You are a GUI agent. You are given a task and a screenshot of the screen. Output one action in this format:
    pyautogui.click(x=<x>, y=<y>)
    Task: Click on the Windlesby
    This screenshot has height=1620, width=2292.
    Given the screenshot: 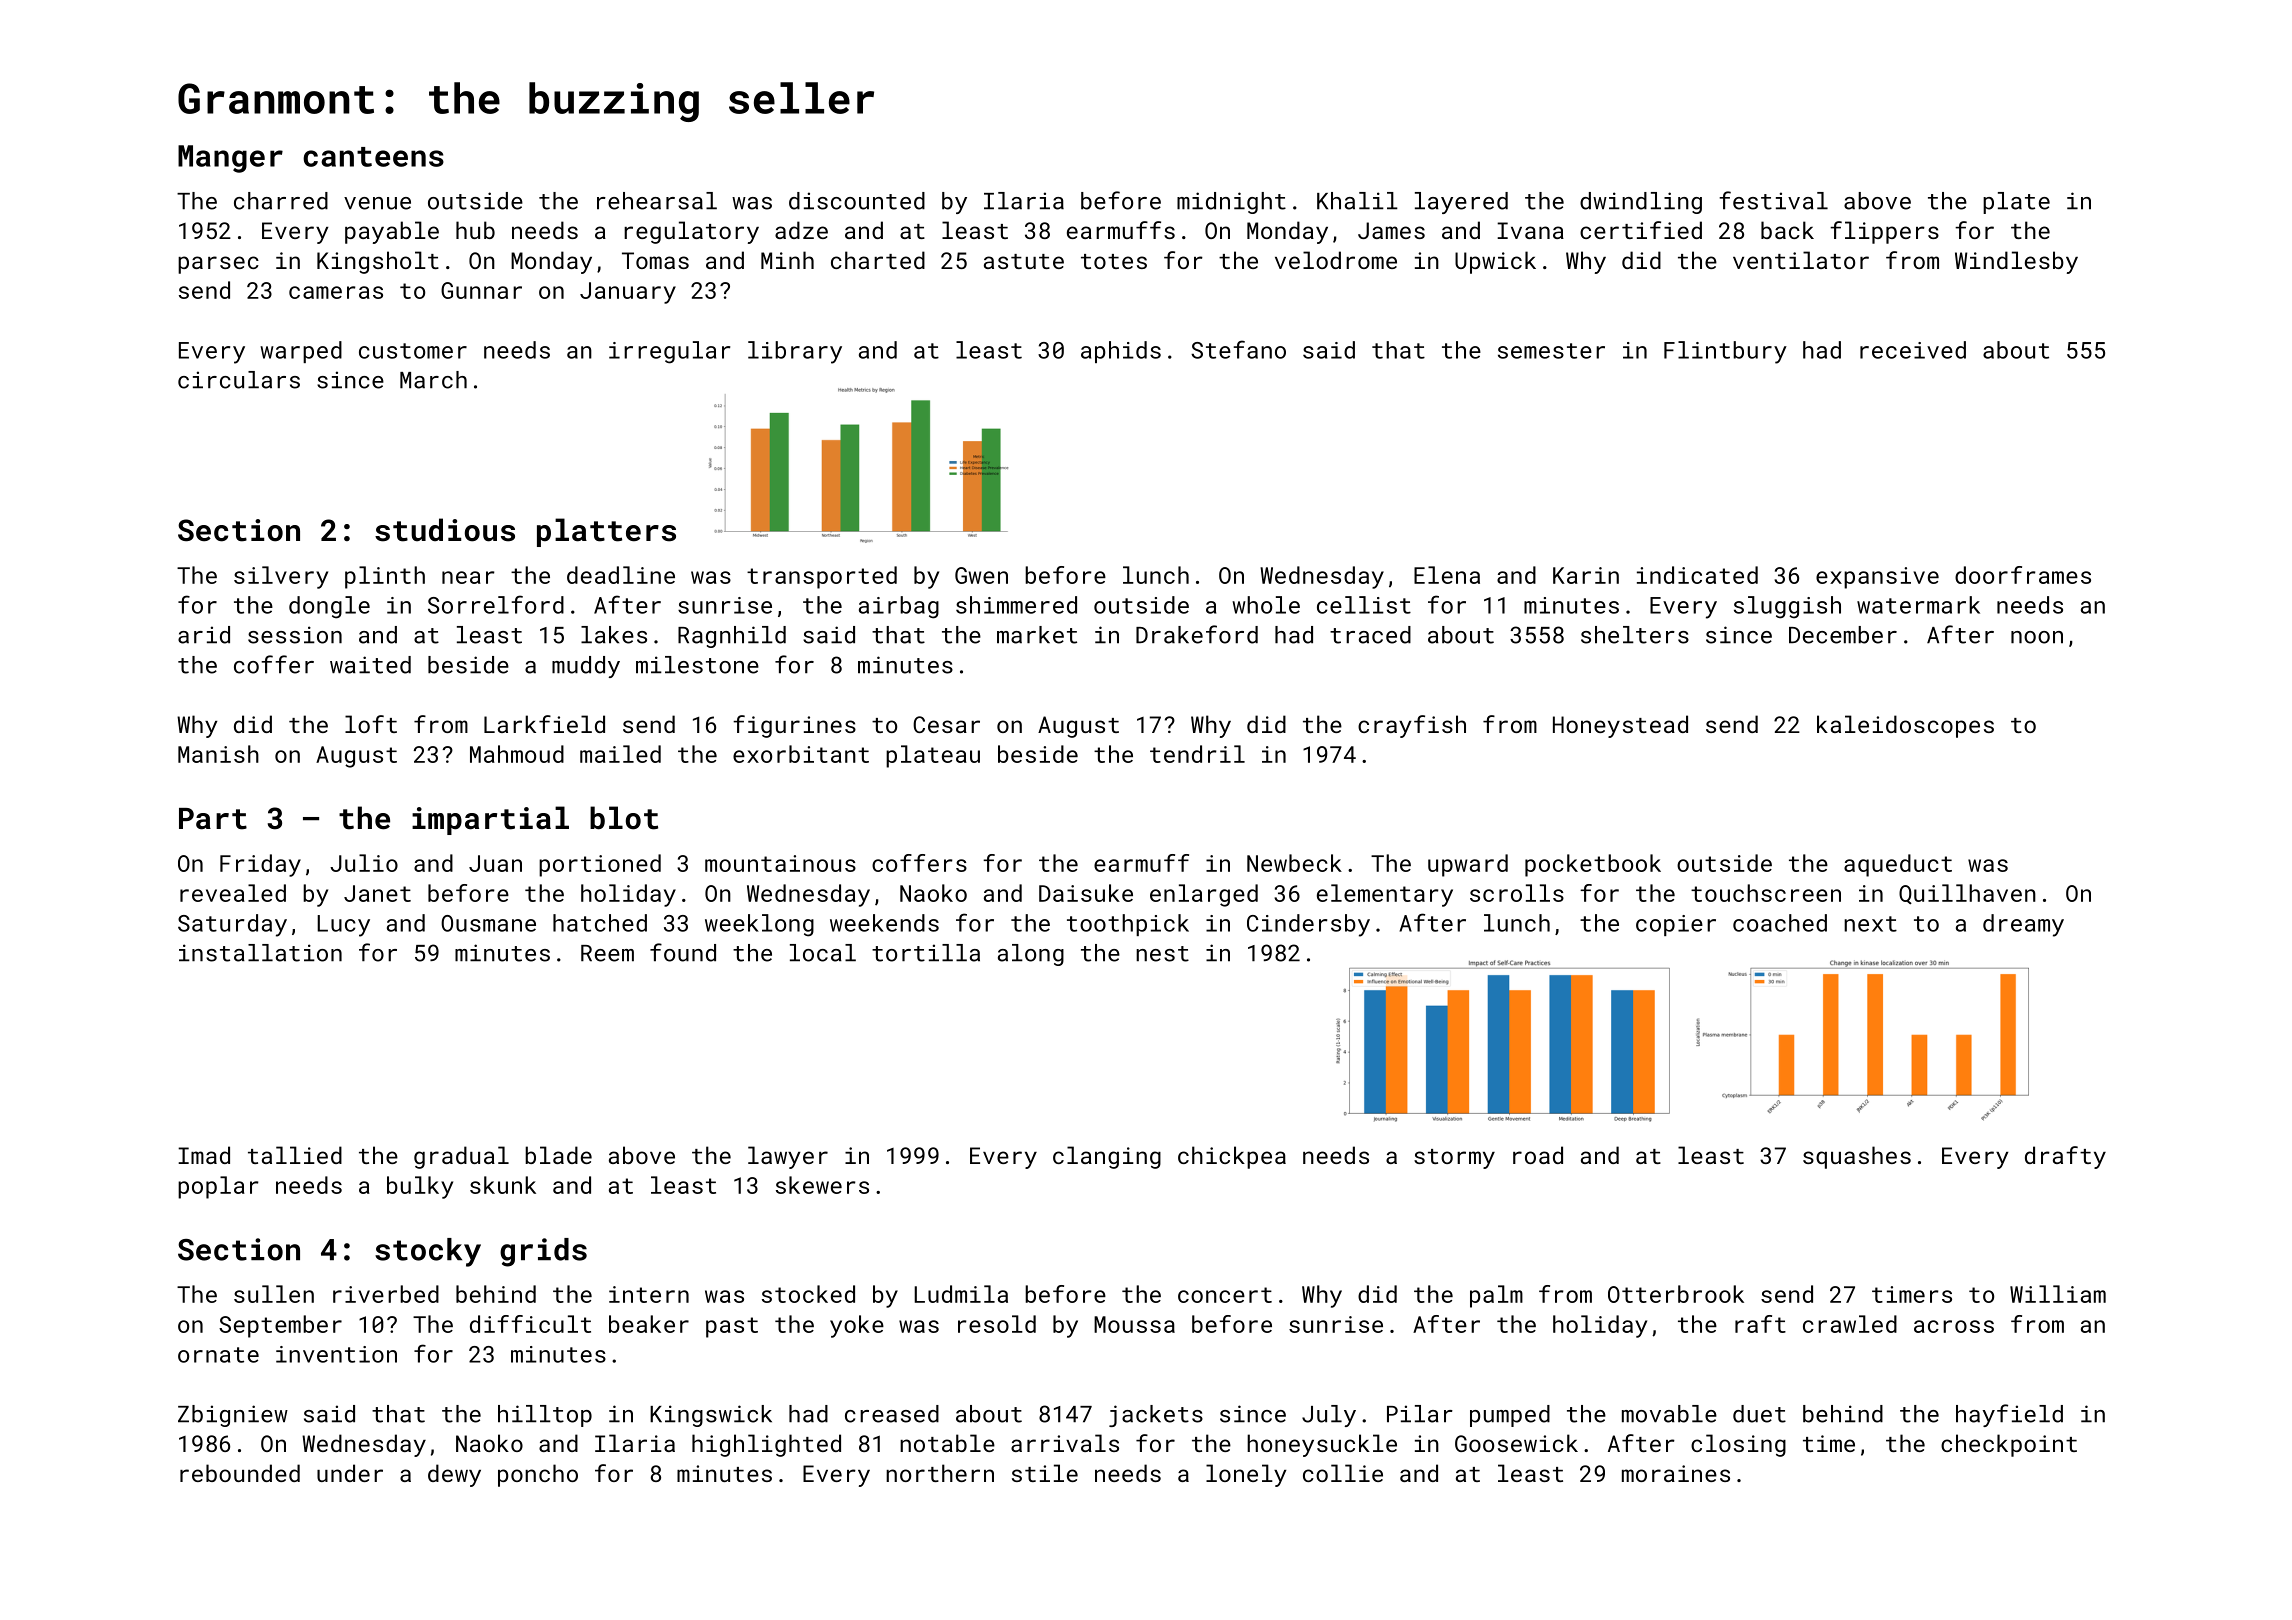 What is the action you would take?
    pyautogui.click(x=2016, y=262)
